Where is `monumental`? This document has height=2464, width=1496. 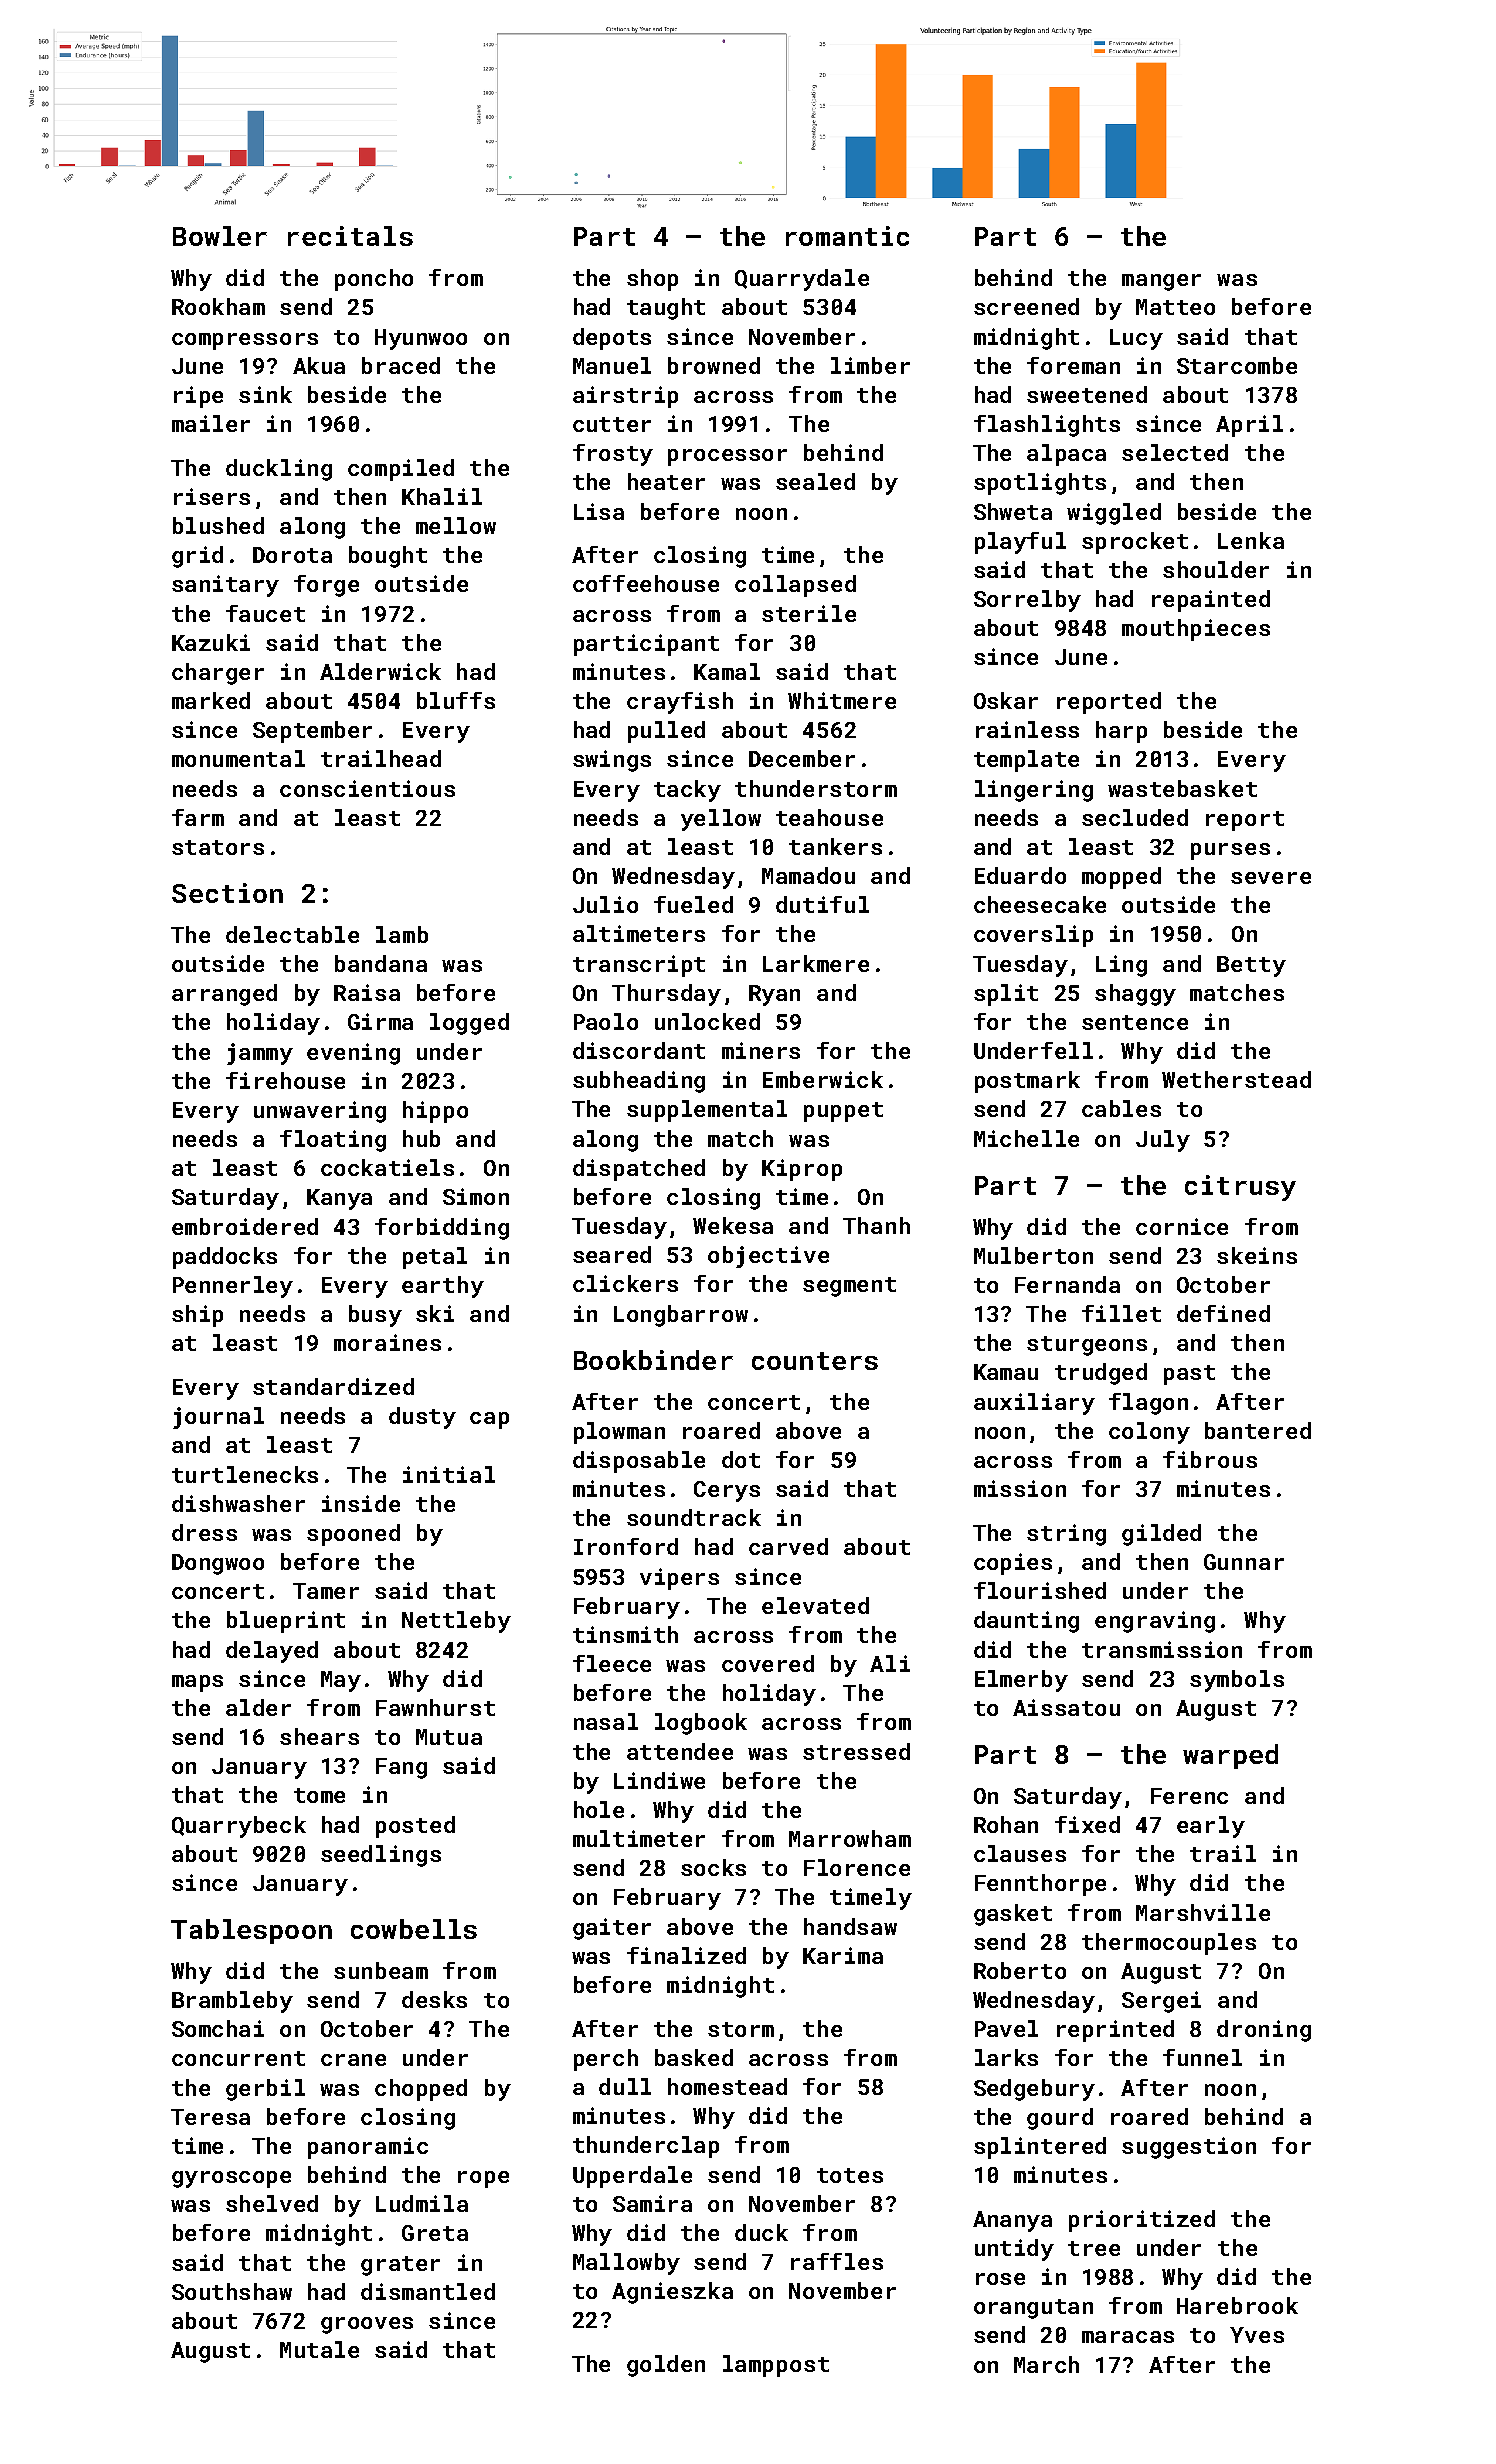 monumental is located at coordinates (238, 758).
